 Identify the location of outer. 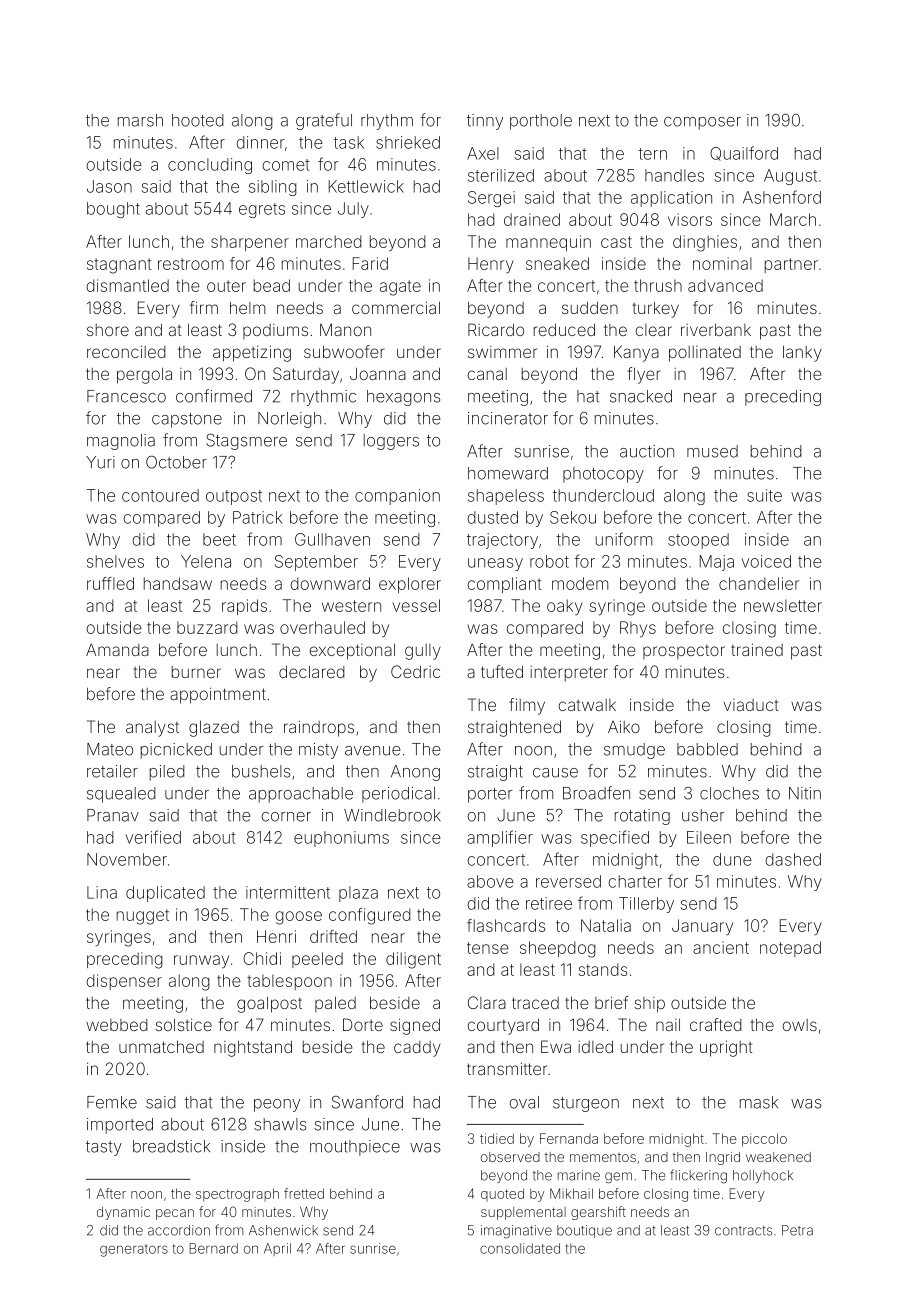
(226, 286).
